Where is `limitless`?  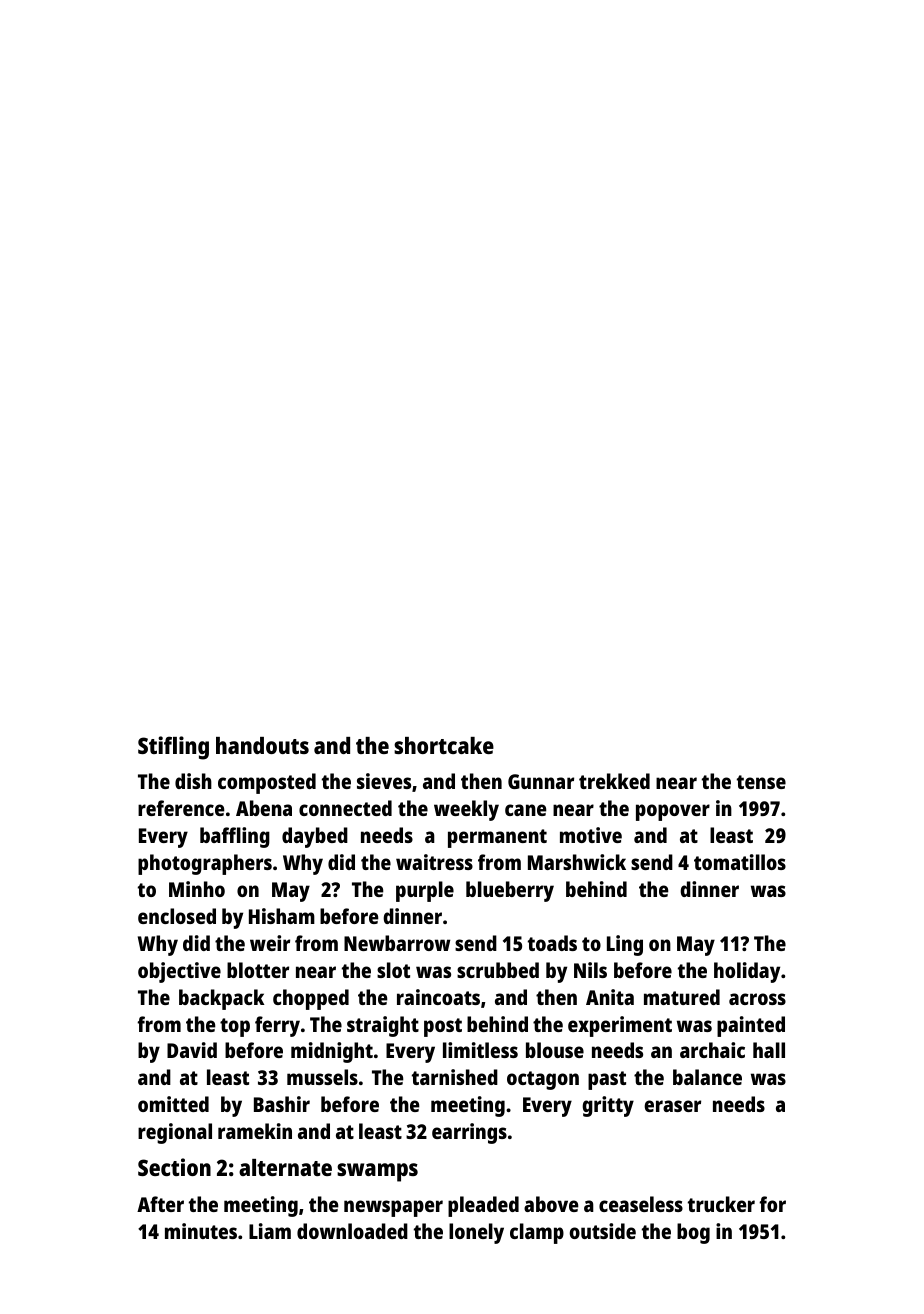 limitless is located at coordinates (480, 1050).
